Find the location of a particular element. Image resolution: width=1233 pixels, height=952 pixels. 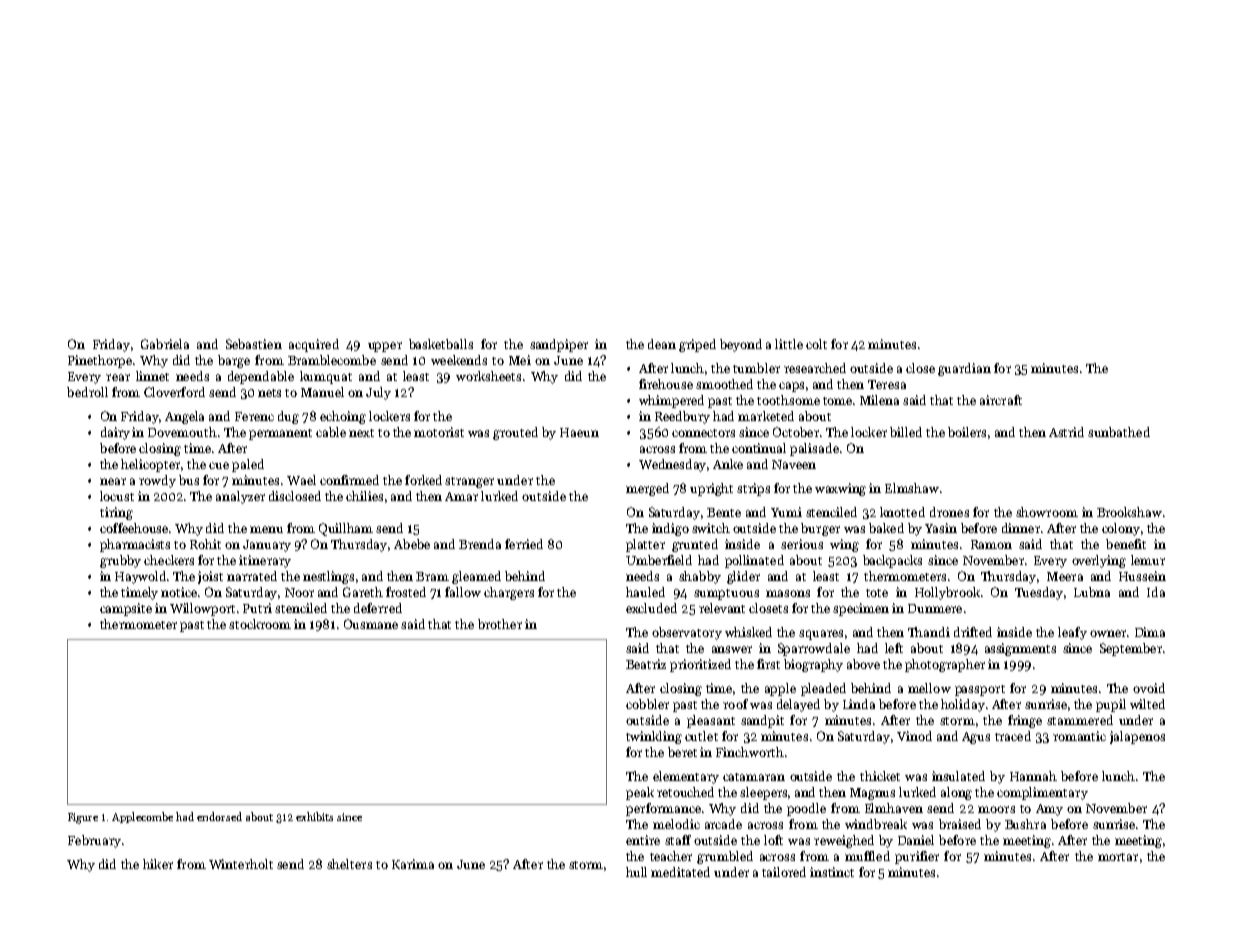

twinkling is located at coordinates (654, 737).
